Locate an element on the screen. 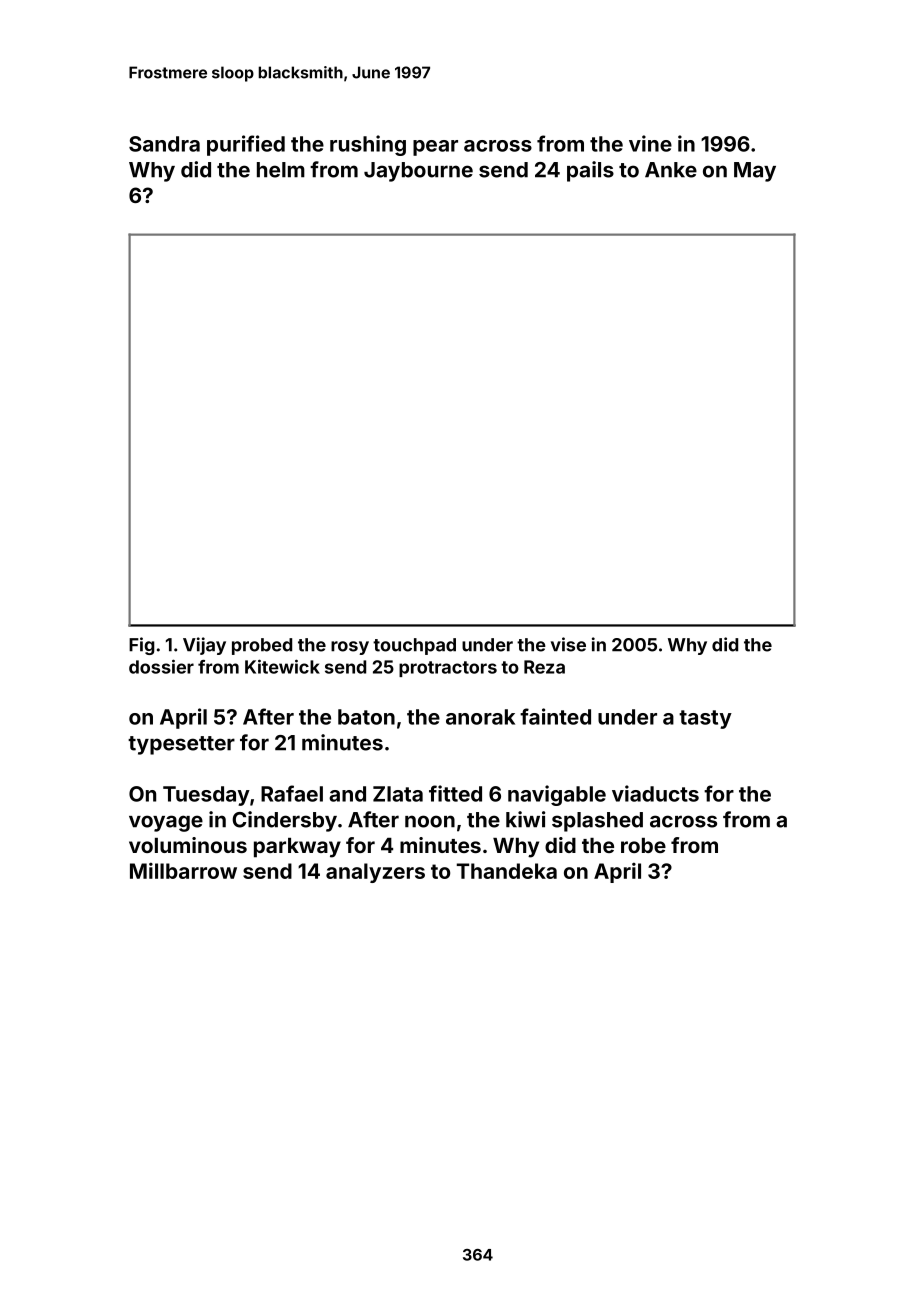 The image size is (924, 1311). vise is located at coordinates (568, 644).
